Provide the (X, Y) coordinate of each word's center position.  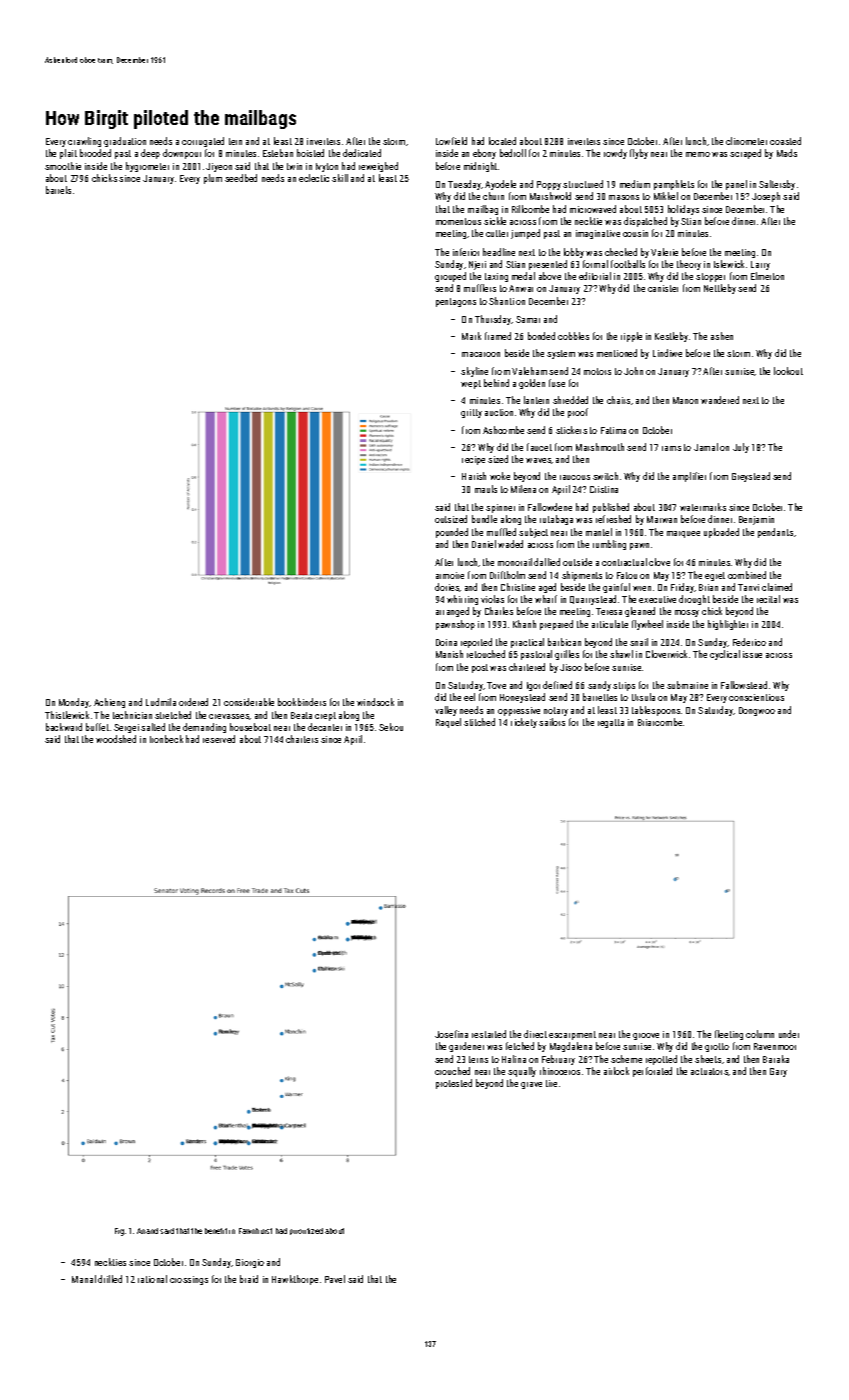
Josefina (451, 1034)
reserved (219, 739)
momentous (458, 221)
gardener (466, 1047)
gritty (471, 413)
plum (213, 179)
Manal (84, 1279)
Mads (787, 153)
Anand (147, 1231)
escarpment (572, 1035)
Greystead (751, 477)
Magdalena (571, 1047)
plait (68, 154)
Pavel (335, 1279)
